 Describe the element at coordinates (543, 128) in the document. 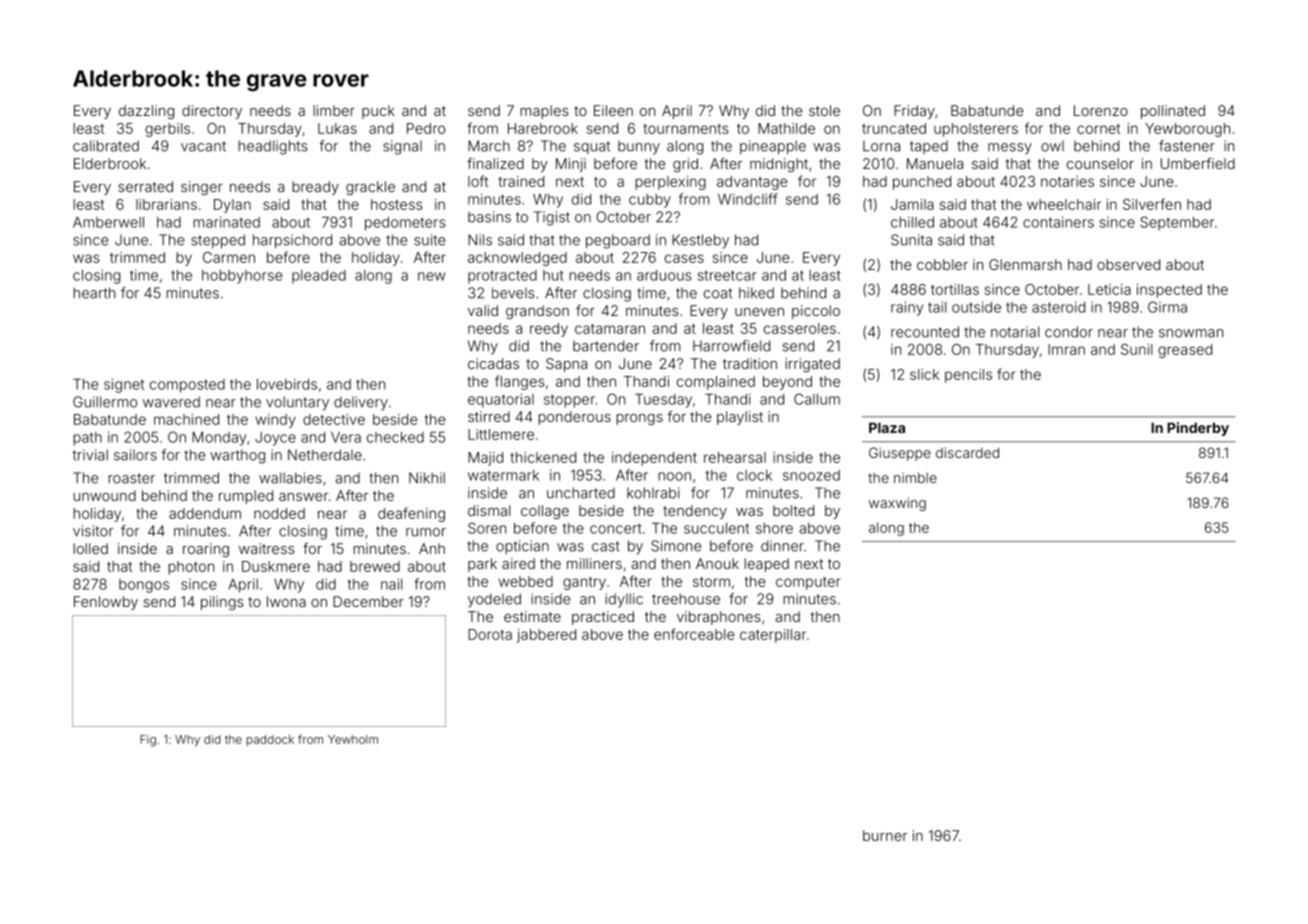

I see `Harebrook` at that location.
